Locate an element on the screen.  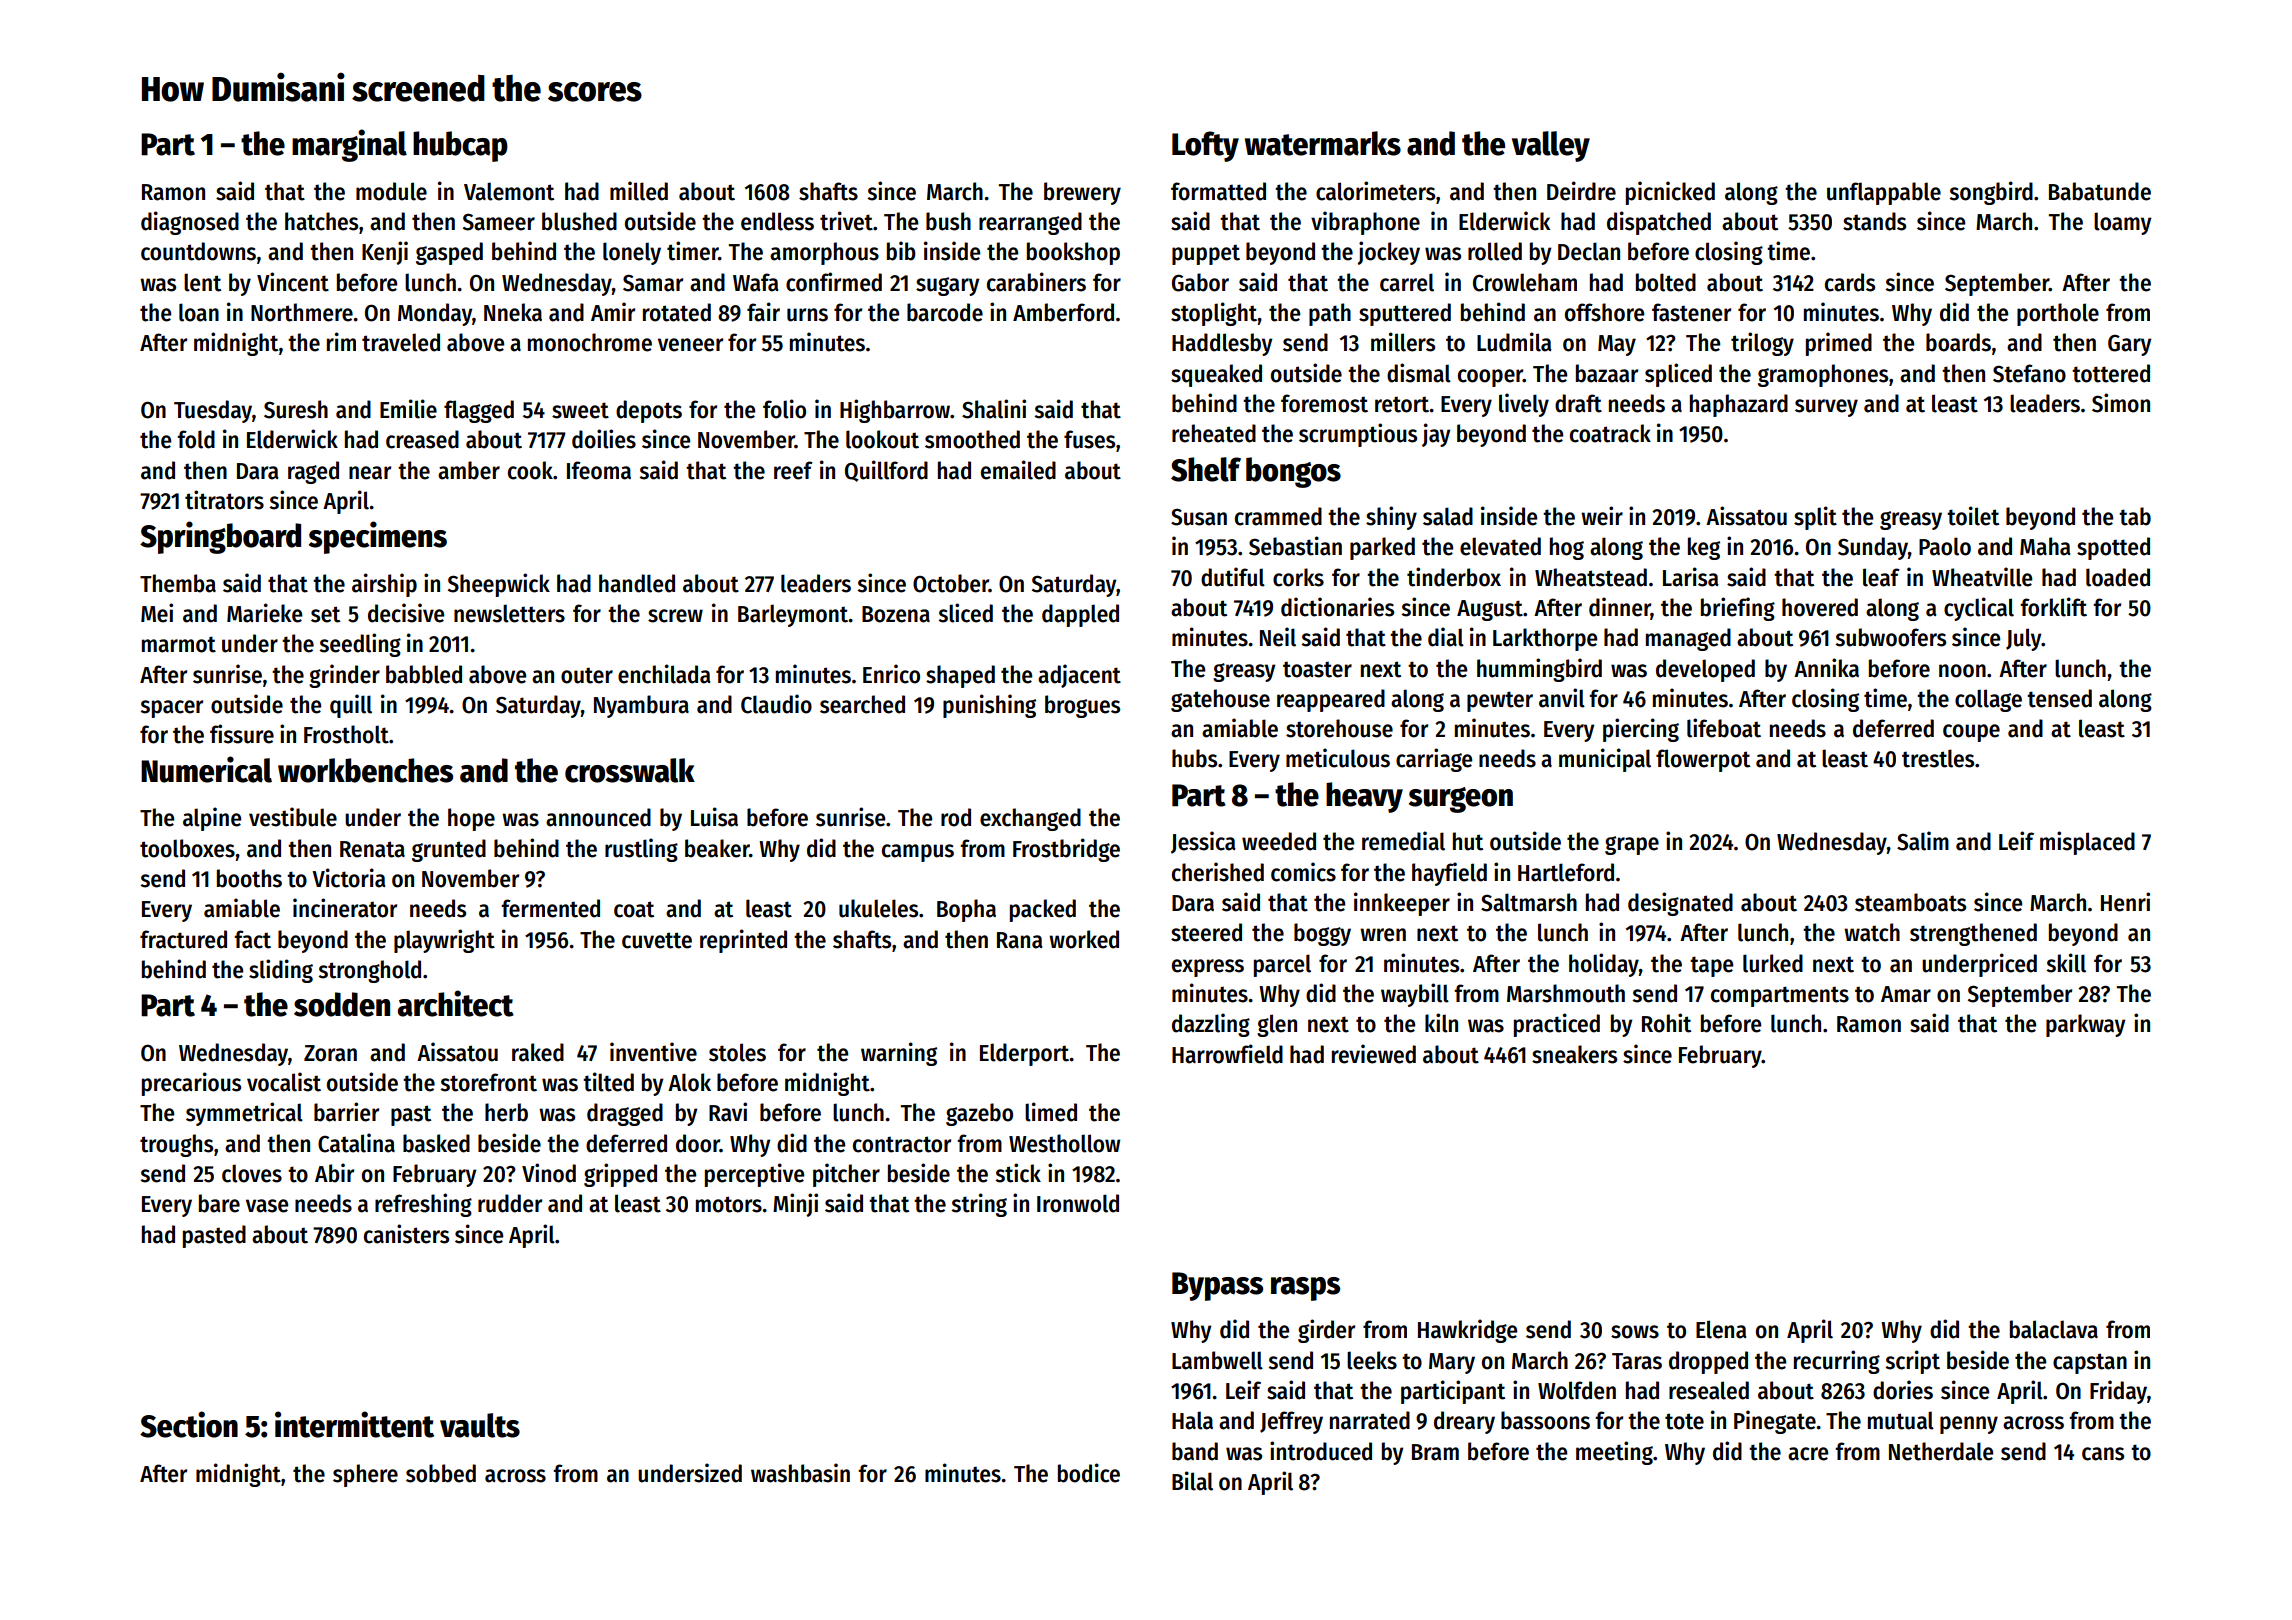
Minji is located at coordinates (795, 1205).
